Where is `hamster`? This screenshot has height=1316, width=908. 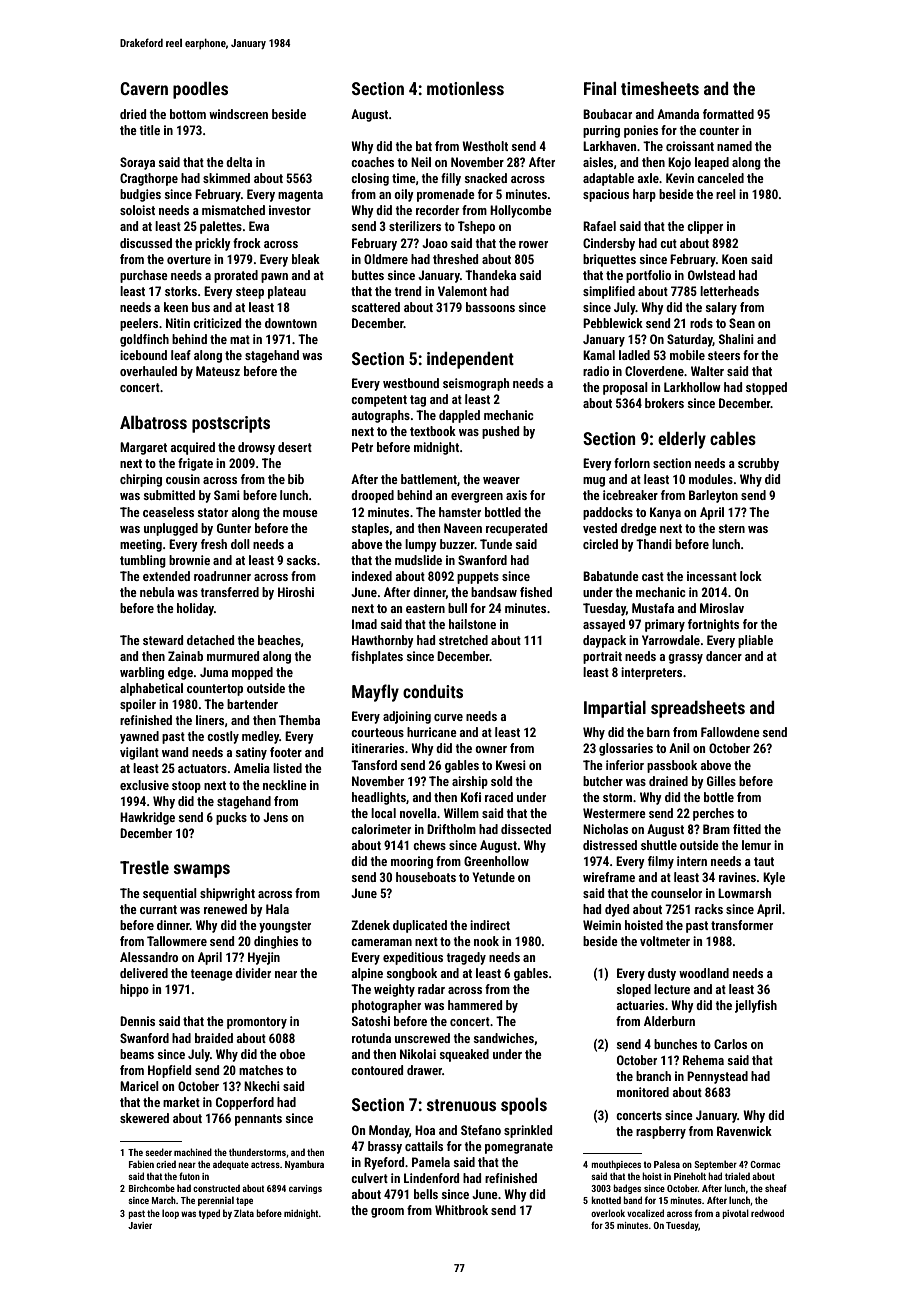 hamster is located at coordinates (460, 512).
